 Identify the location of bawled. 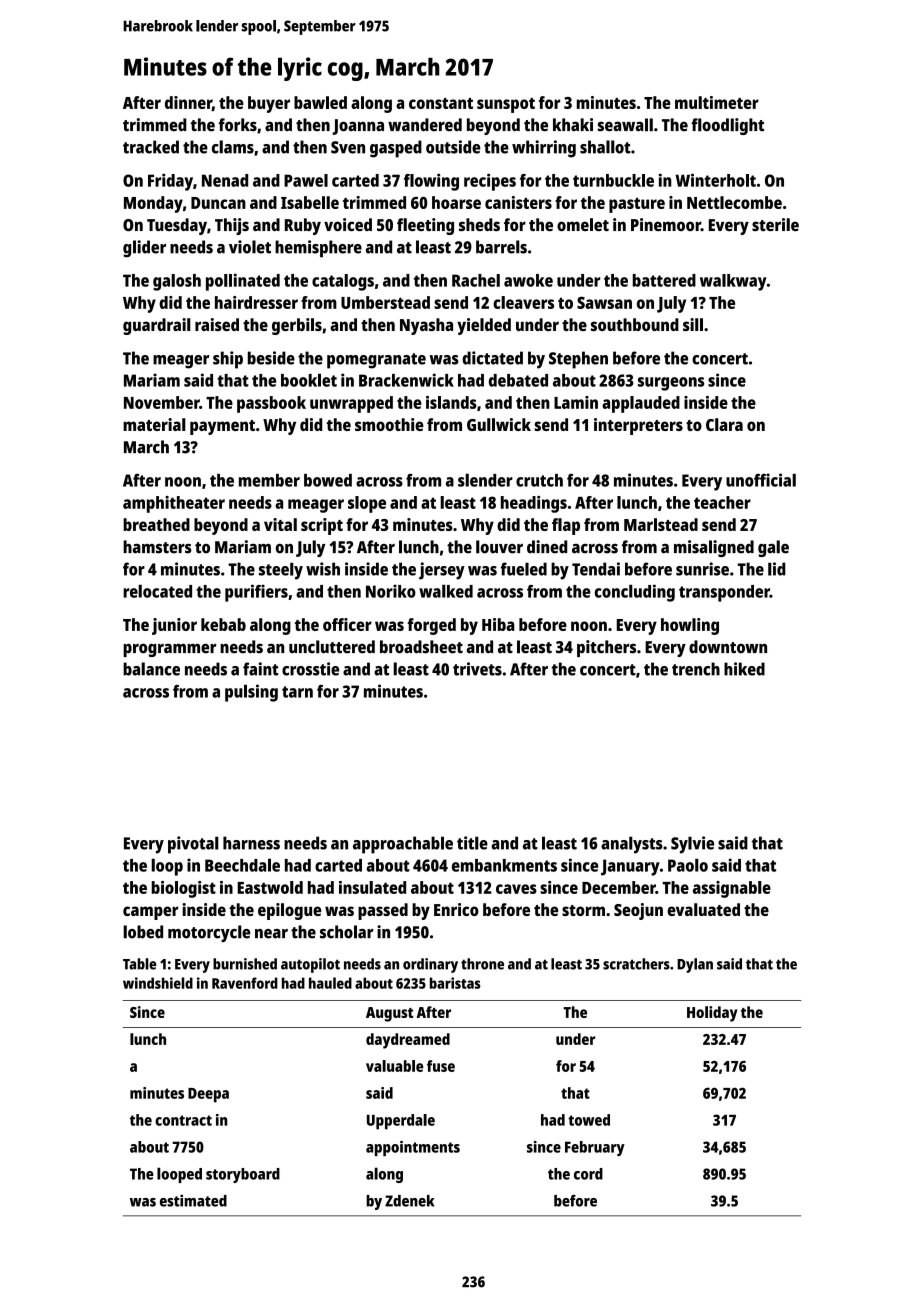
(320, 102).
